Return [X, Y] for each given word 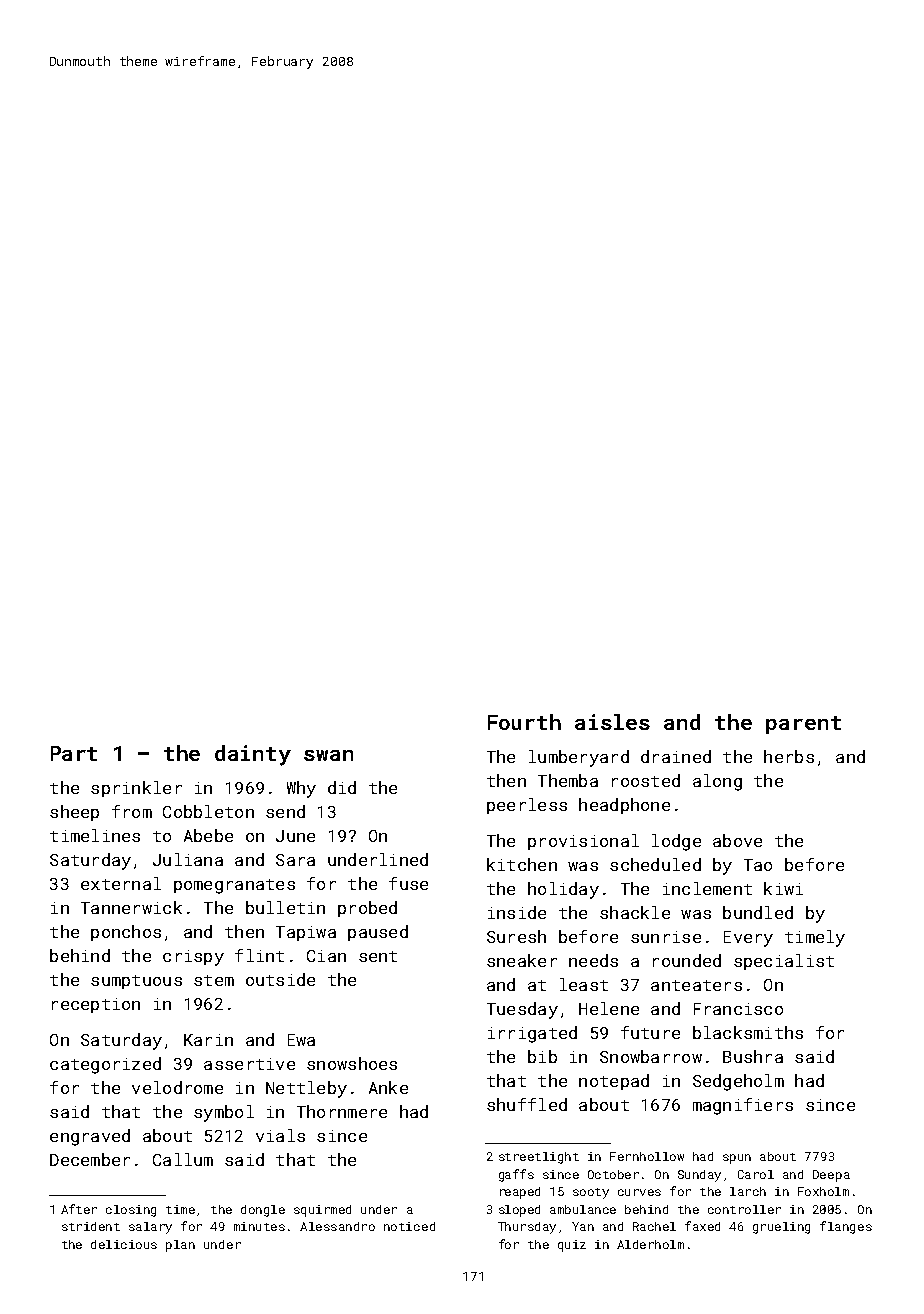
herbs [789, 756]
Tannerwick [131, 907]
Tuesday [522, 1010]
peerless [527, 806]
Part [74, 753]
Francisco [738, 1009]
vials [280, 1135]
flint [259, 955]
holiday [563, 890]
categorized [105, 1065]
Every [748, 939]
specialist [784, 962]
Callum [183, 1159]
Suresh [516, 936]
